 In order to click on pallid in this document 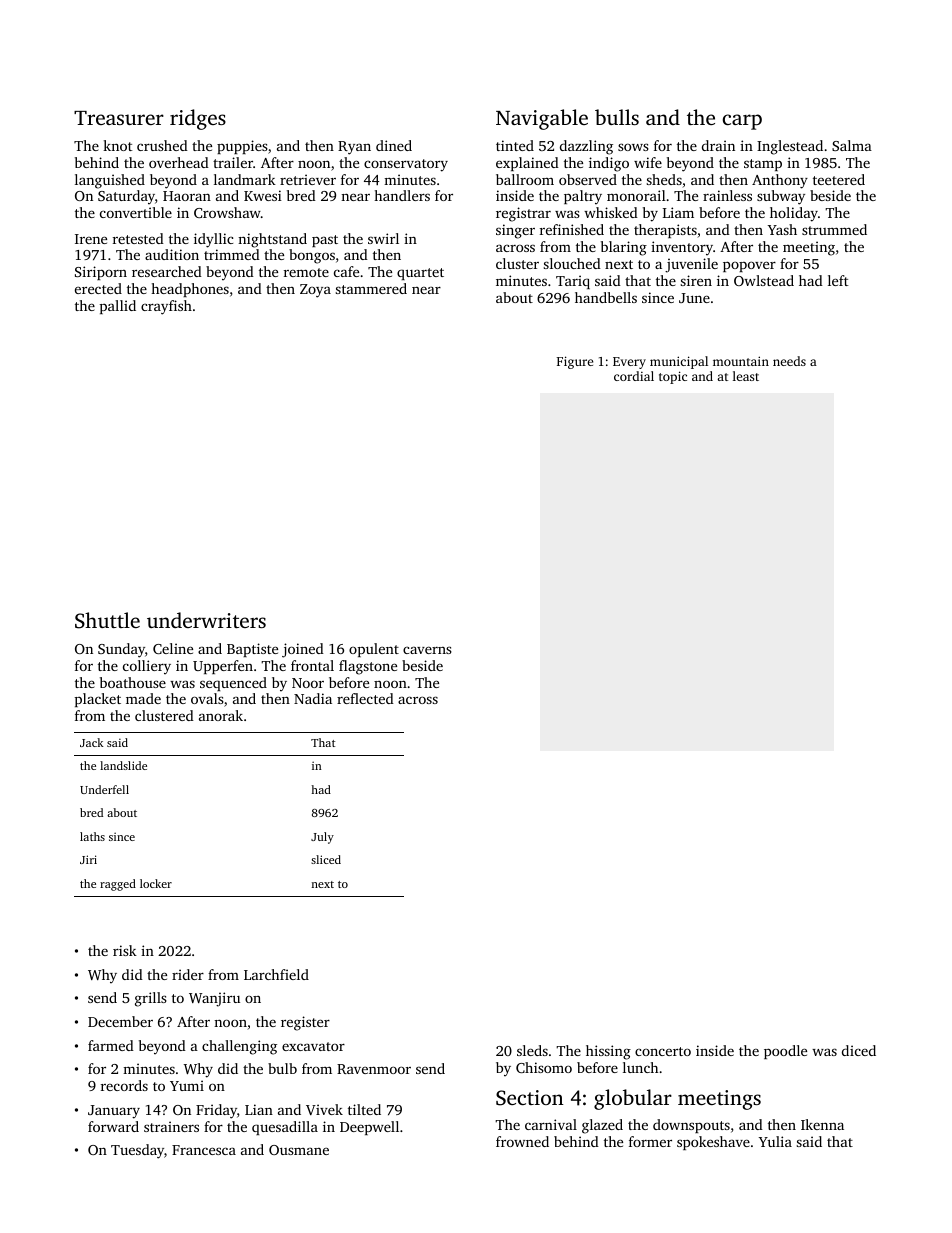, I will do `click(118, 307)`.
